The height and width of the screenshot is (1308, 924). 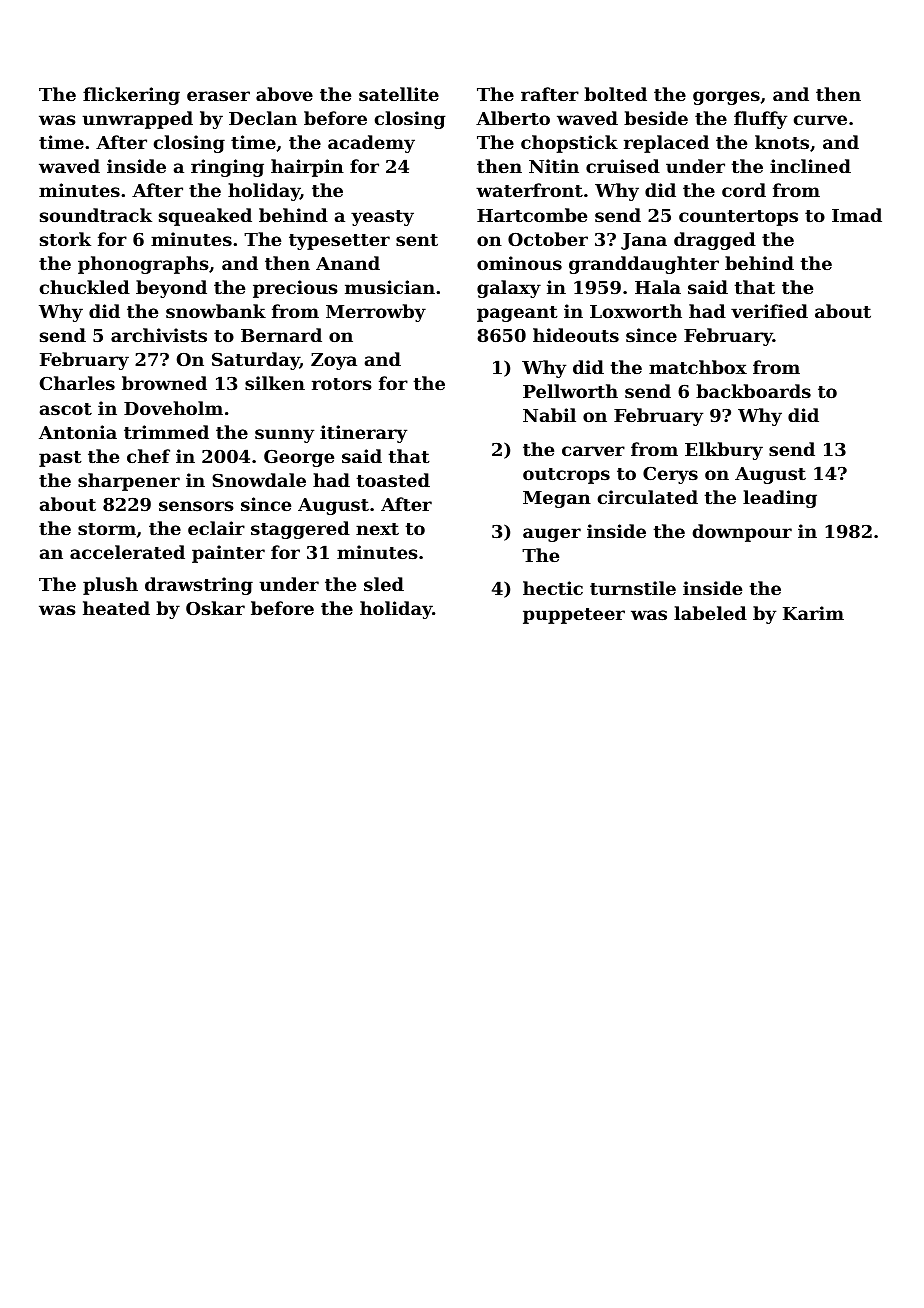 What do you see at coordinates (615, 94) in the screenshot?
I see `bolted` at bounding box center [615, 94].
